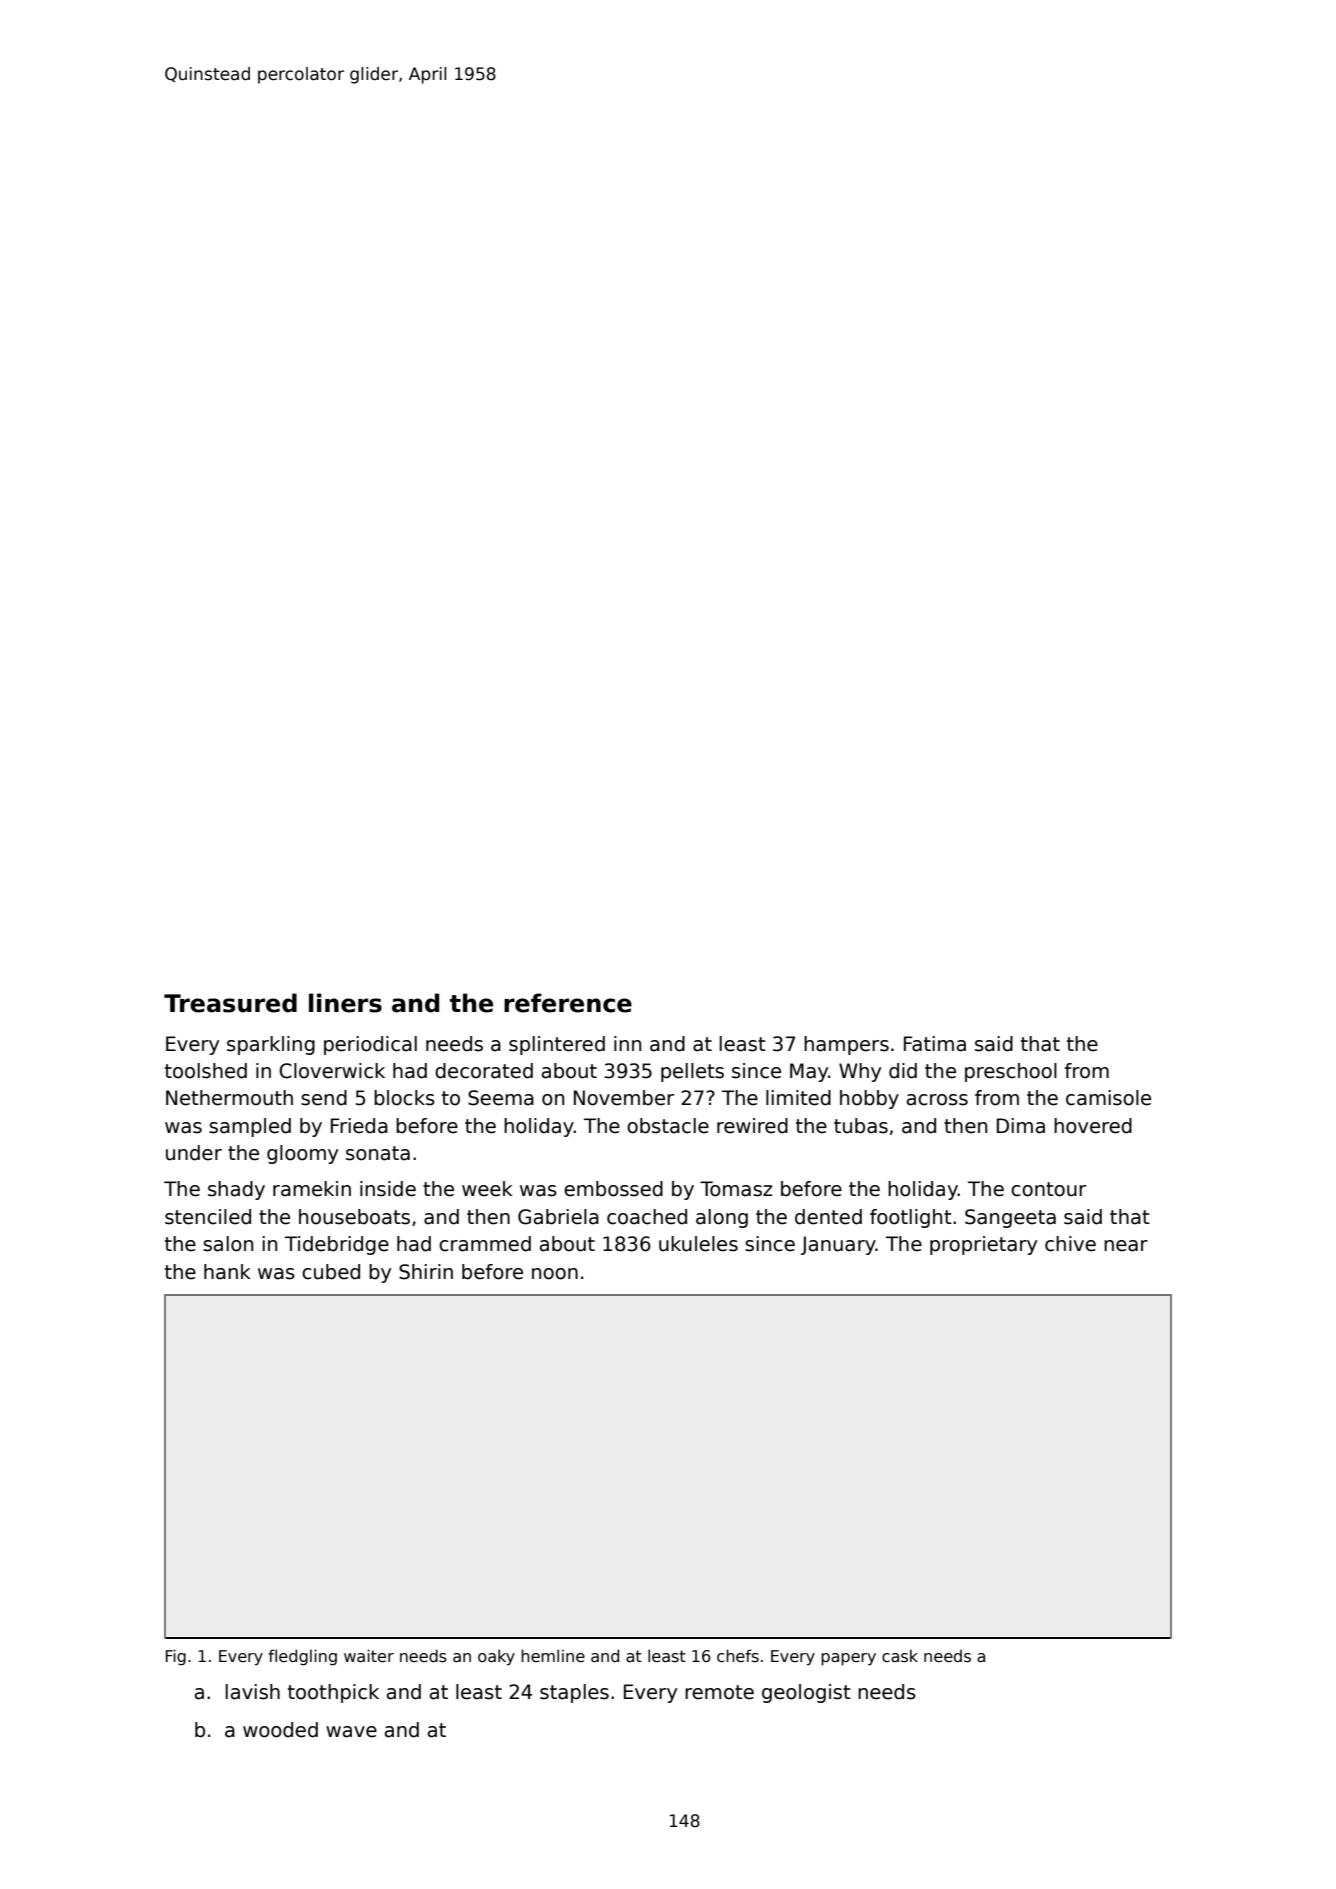 The height and width of the screenshot is (1889, 1336). What do you see at coordinates (369, 1656) in the screenshot?
I see `waiter` at bounding box center [369, 1656].
